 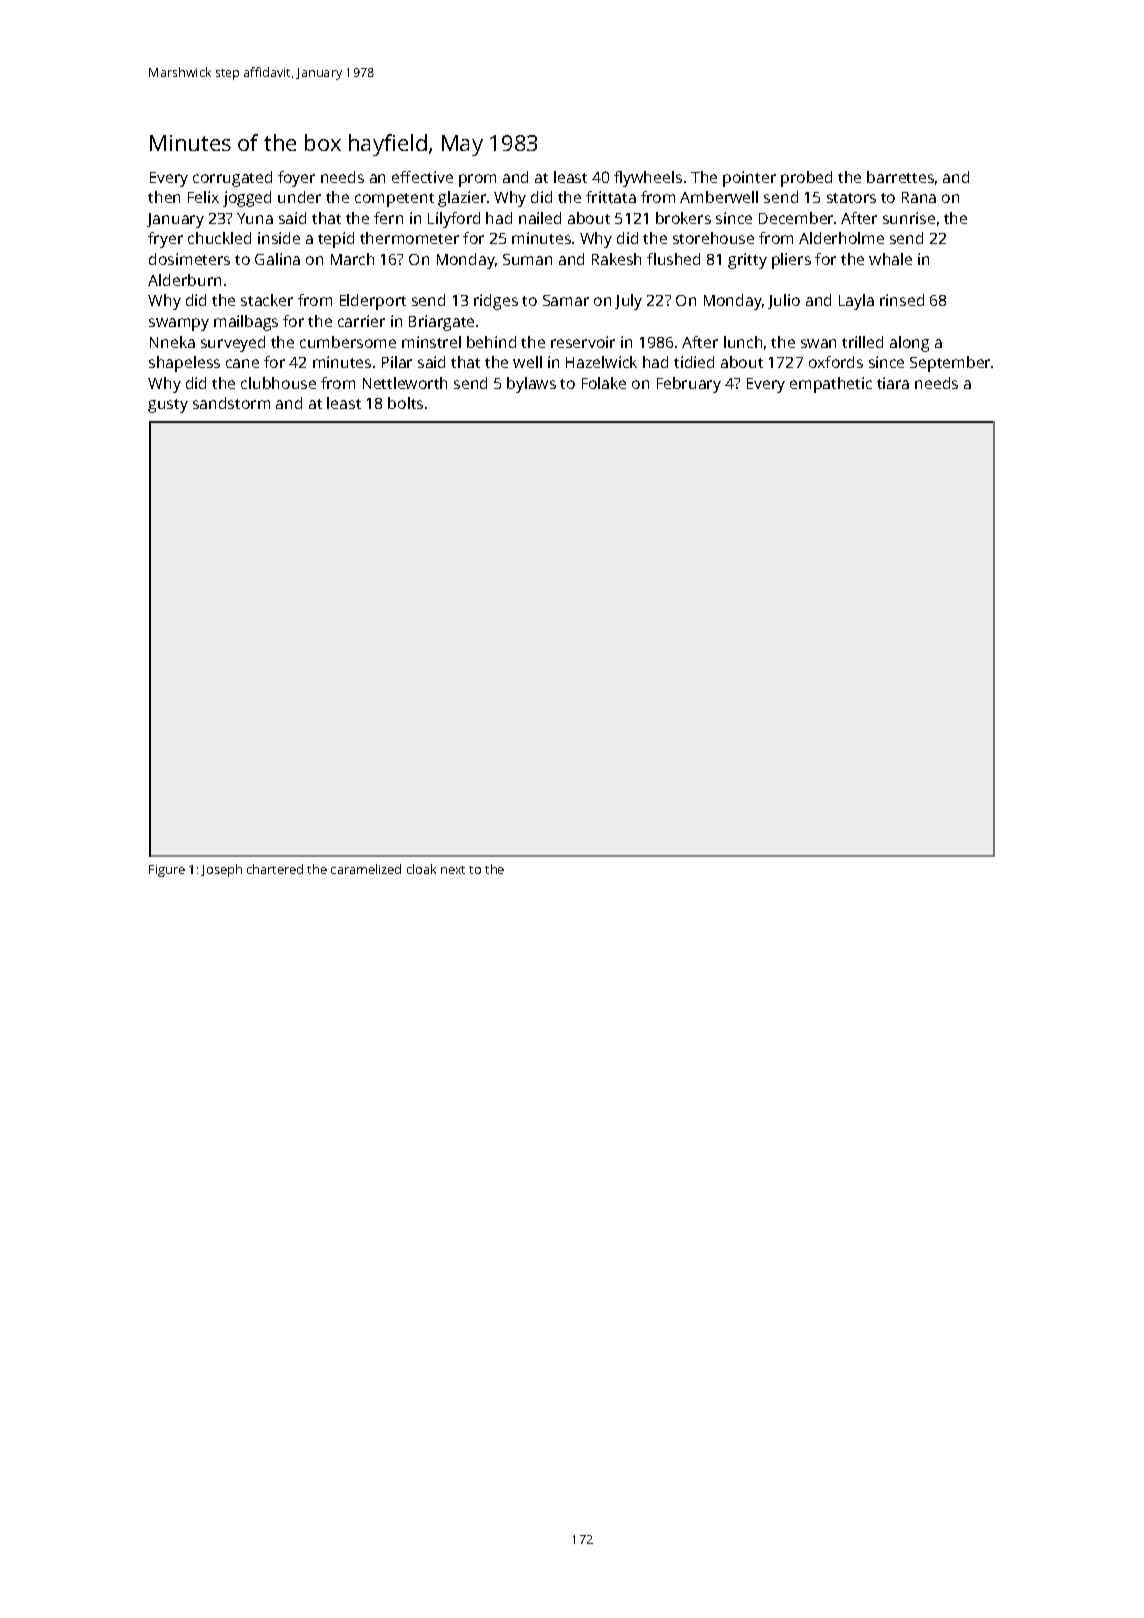 I want to click on next, so click(x=453, y=870).
